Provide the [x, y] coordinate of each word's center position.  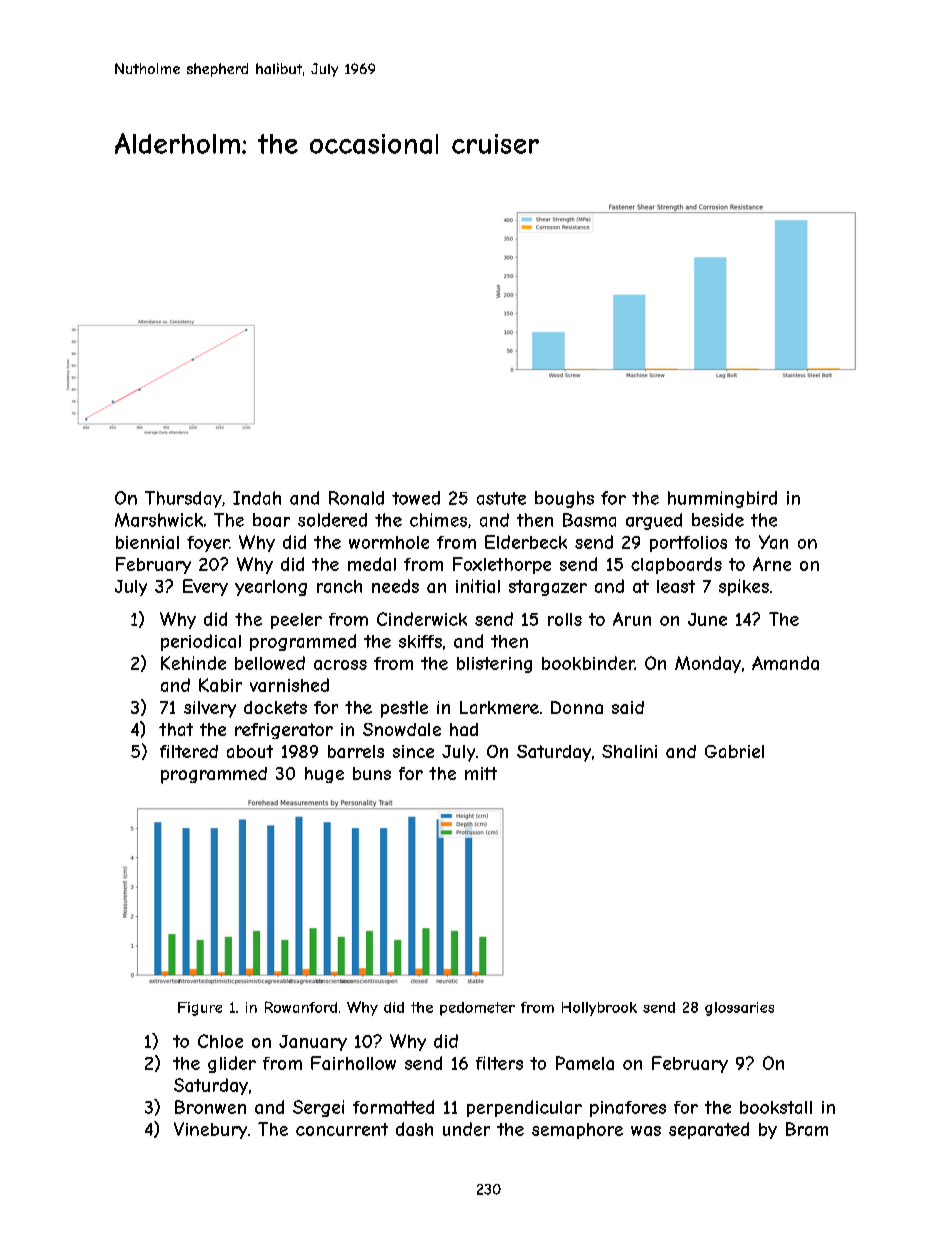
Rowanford [301, 1007]
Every [205, 587]
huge [324, 775]
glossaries [739, 1009]
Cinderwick [422, 619]
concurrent [342, 1129]
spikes [744, 587]
